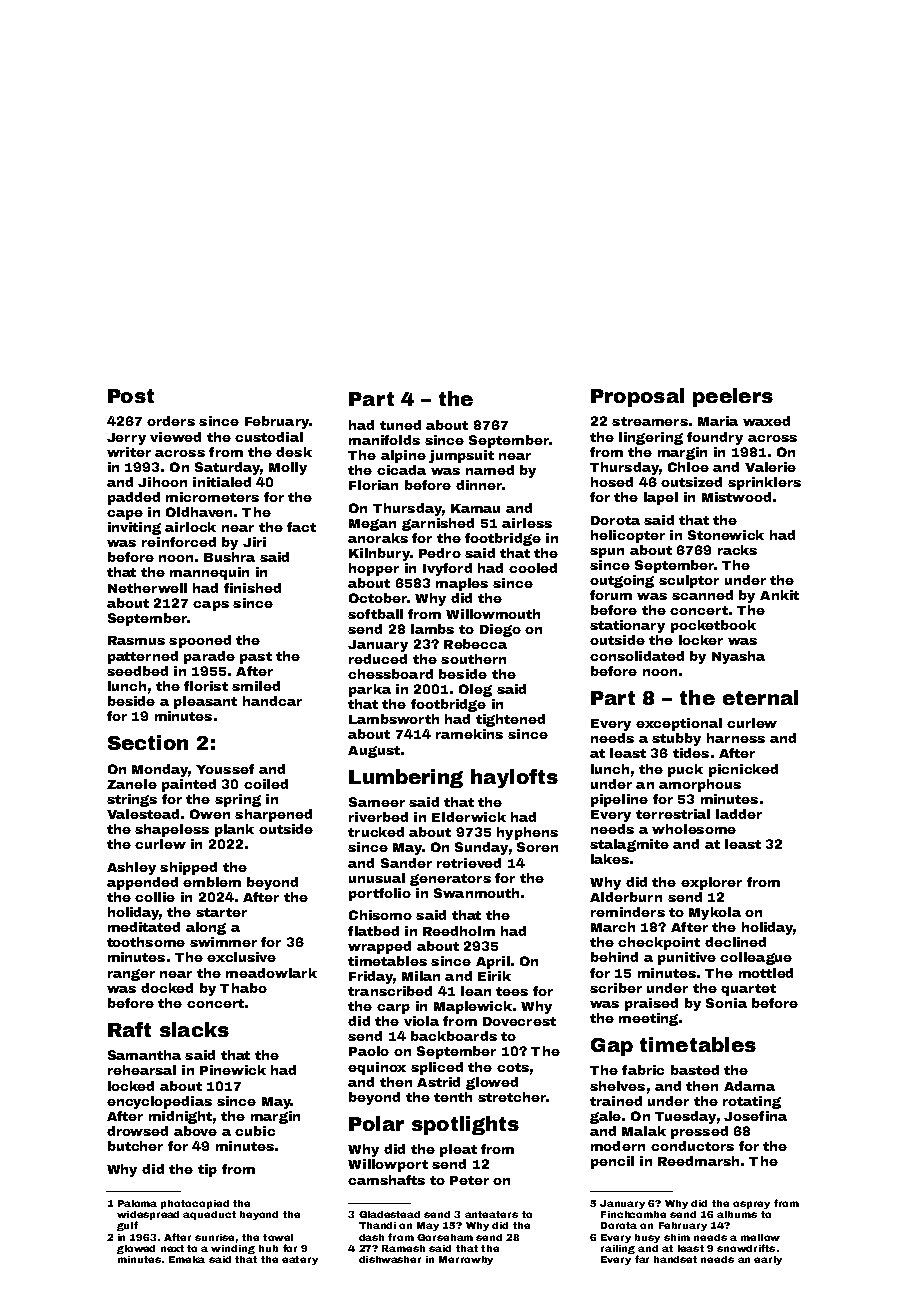  Describe the element at coordinates (691, 482) in the screenshot. I see `outsized` at that location.
